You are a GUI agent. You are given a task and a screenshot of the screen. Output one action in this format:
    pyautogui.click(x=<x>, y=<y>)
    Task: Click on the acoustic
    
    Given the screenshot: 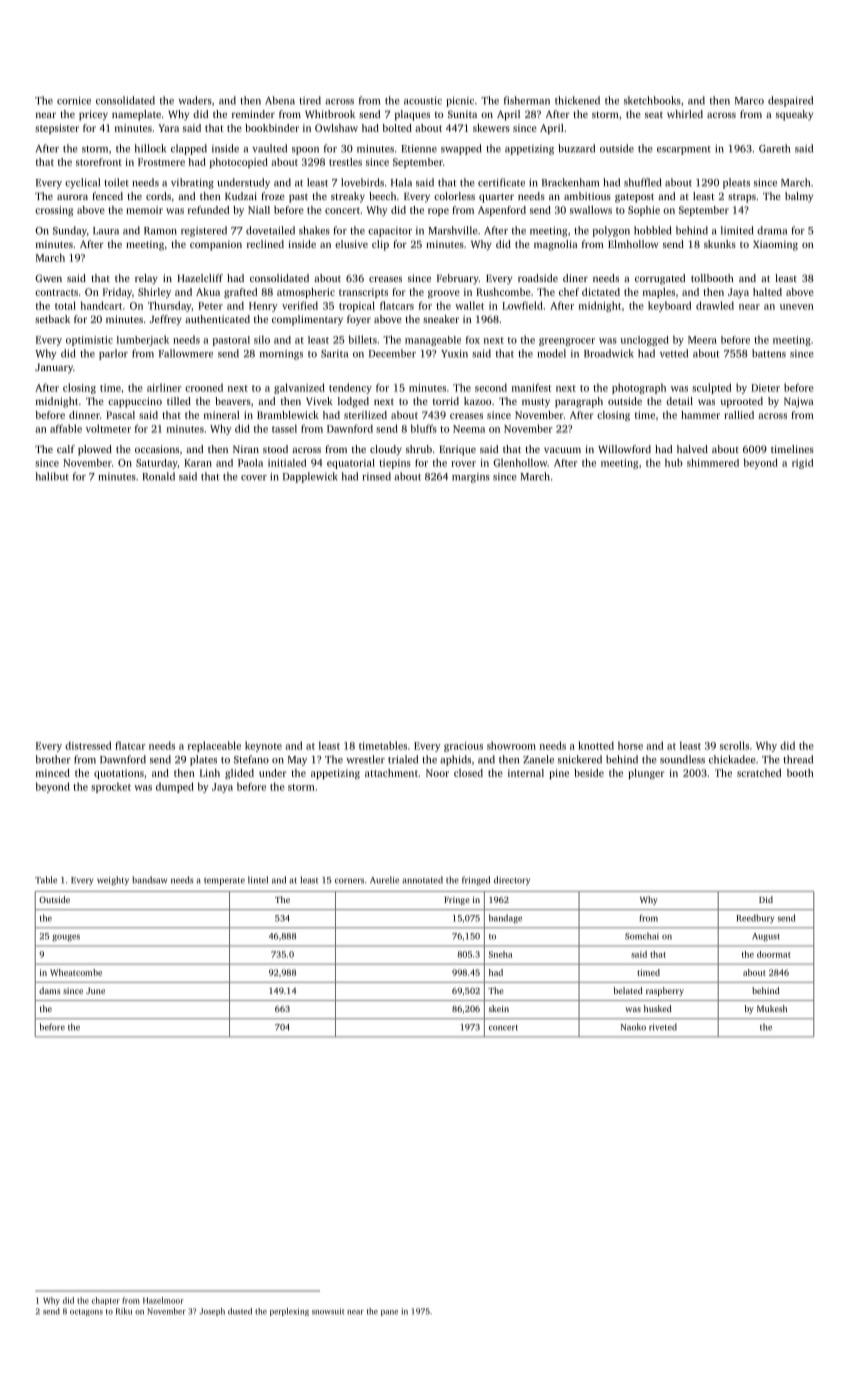 What is the action you would take?
    pyautogui.click(x=423, y=101)
